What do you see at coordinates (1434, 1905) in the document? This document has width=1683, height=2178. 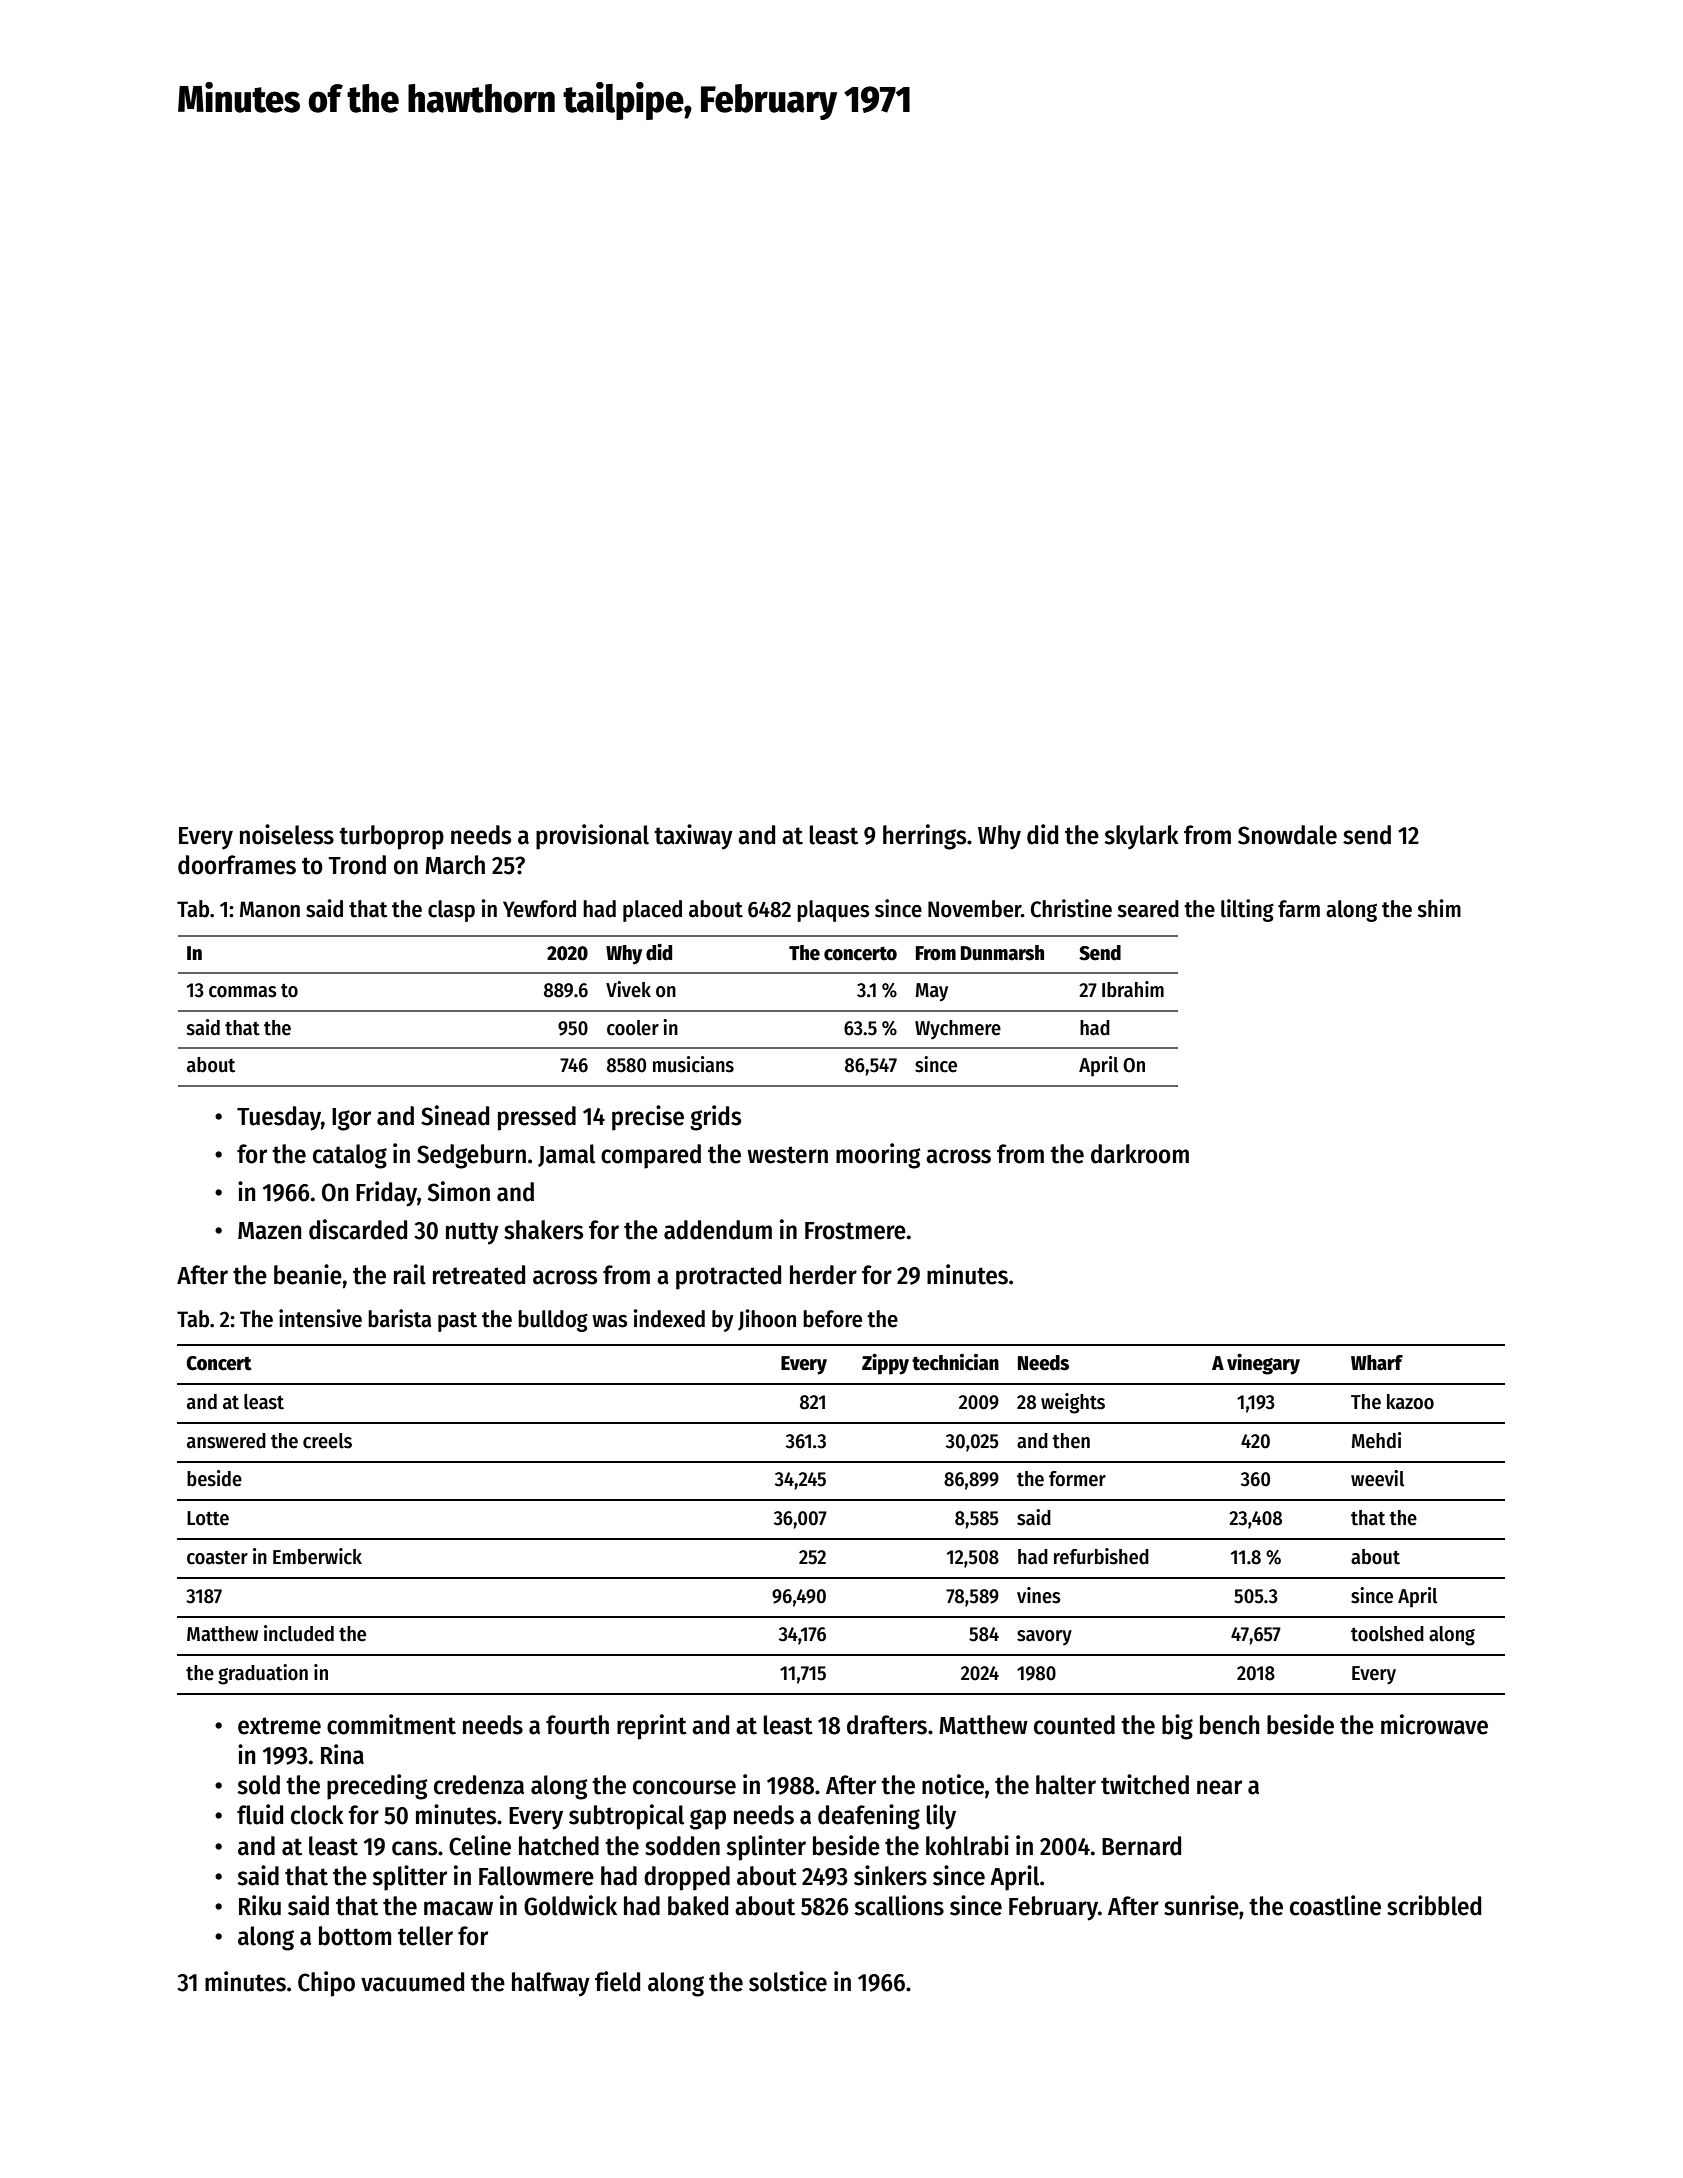 I see `scribbled` at bounding box center [1434, 1905].
